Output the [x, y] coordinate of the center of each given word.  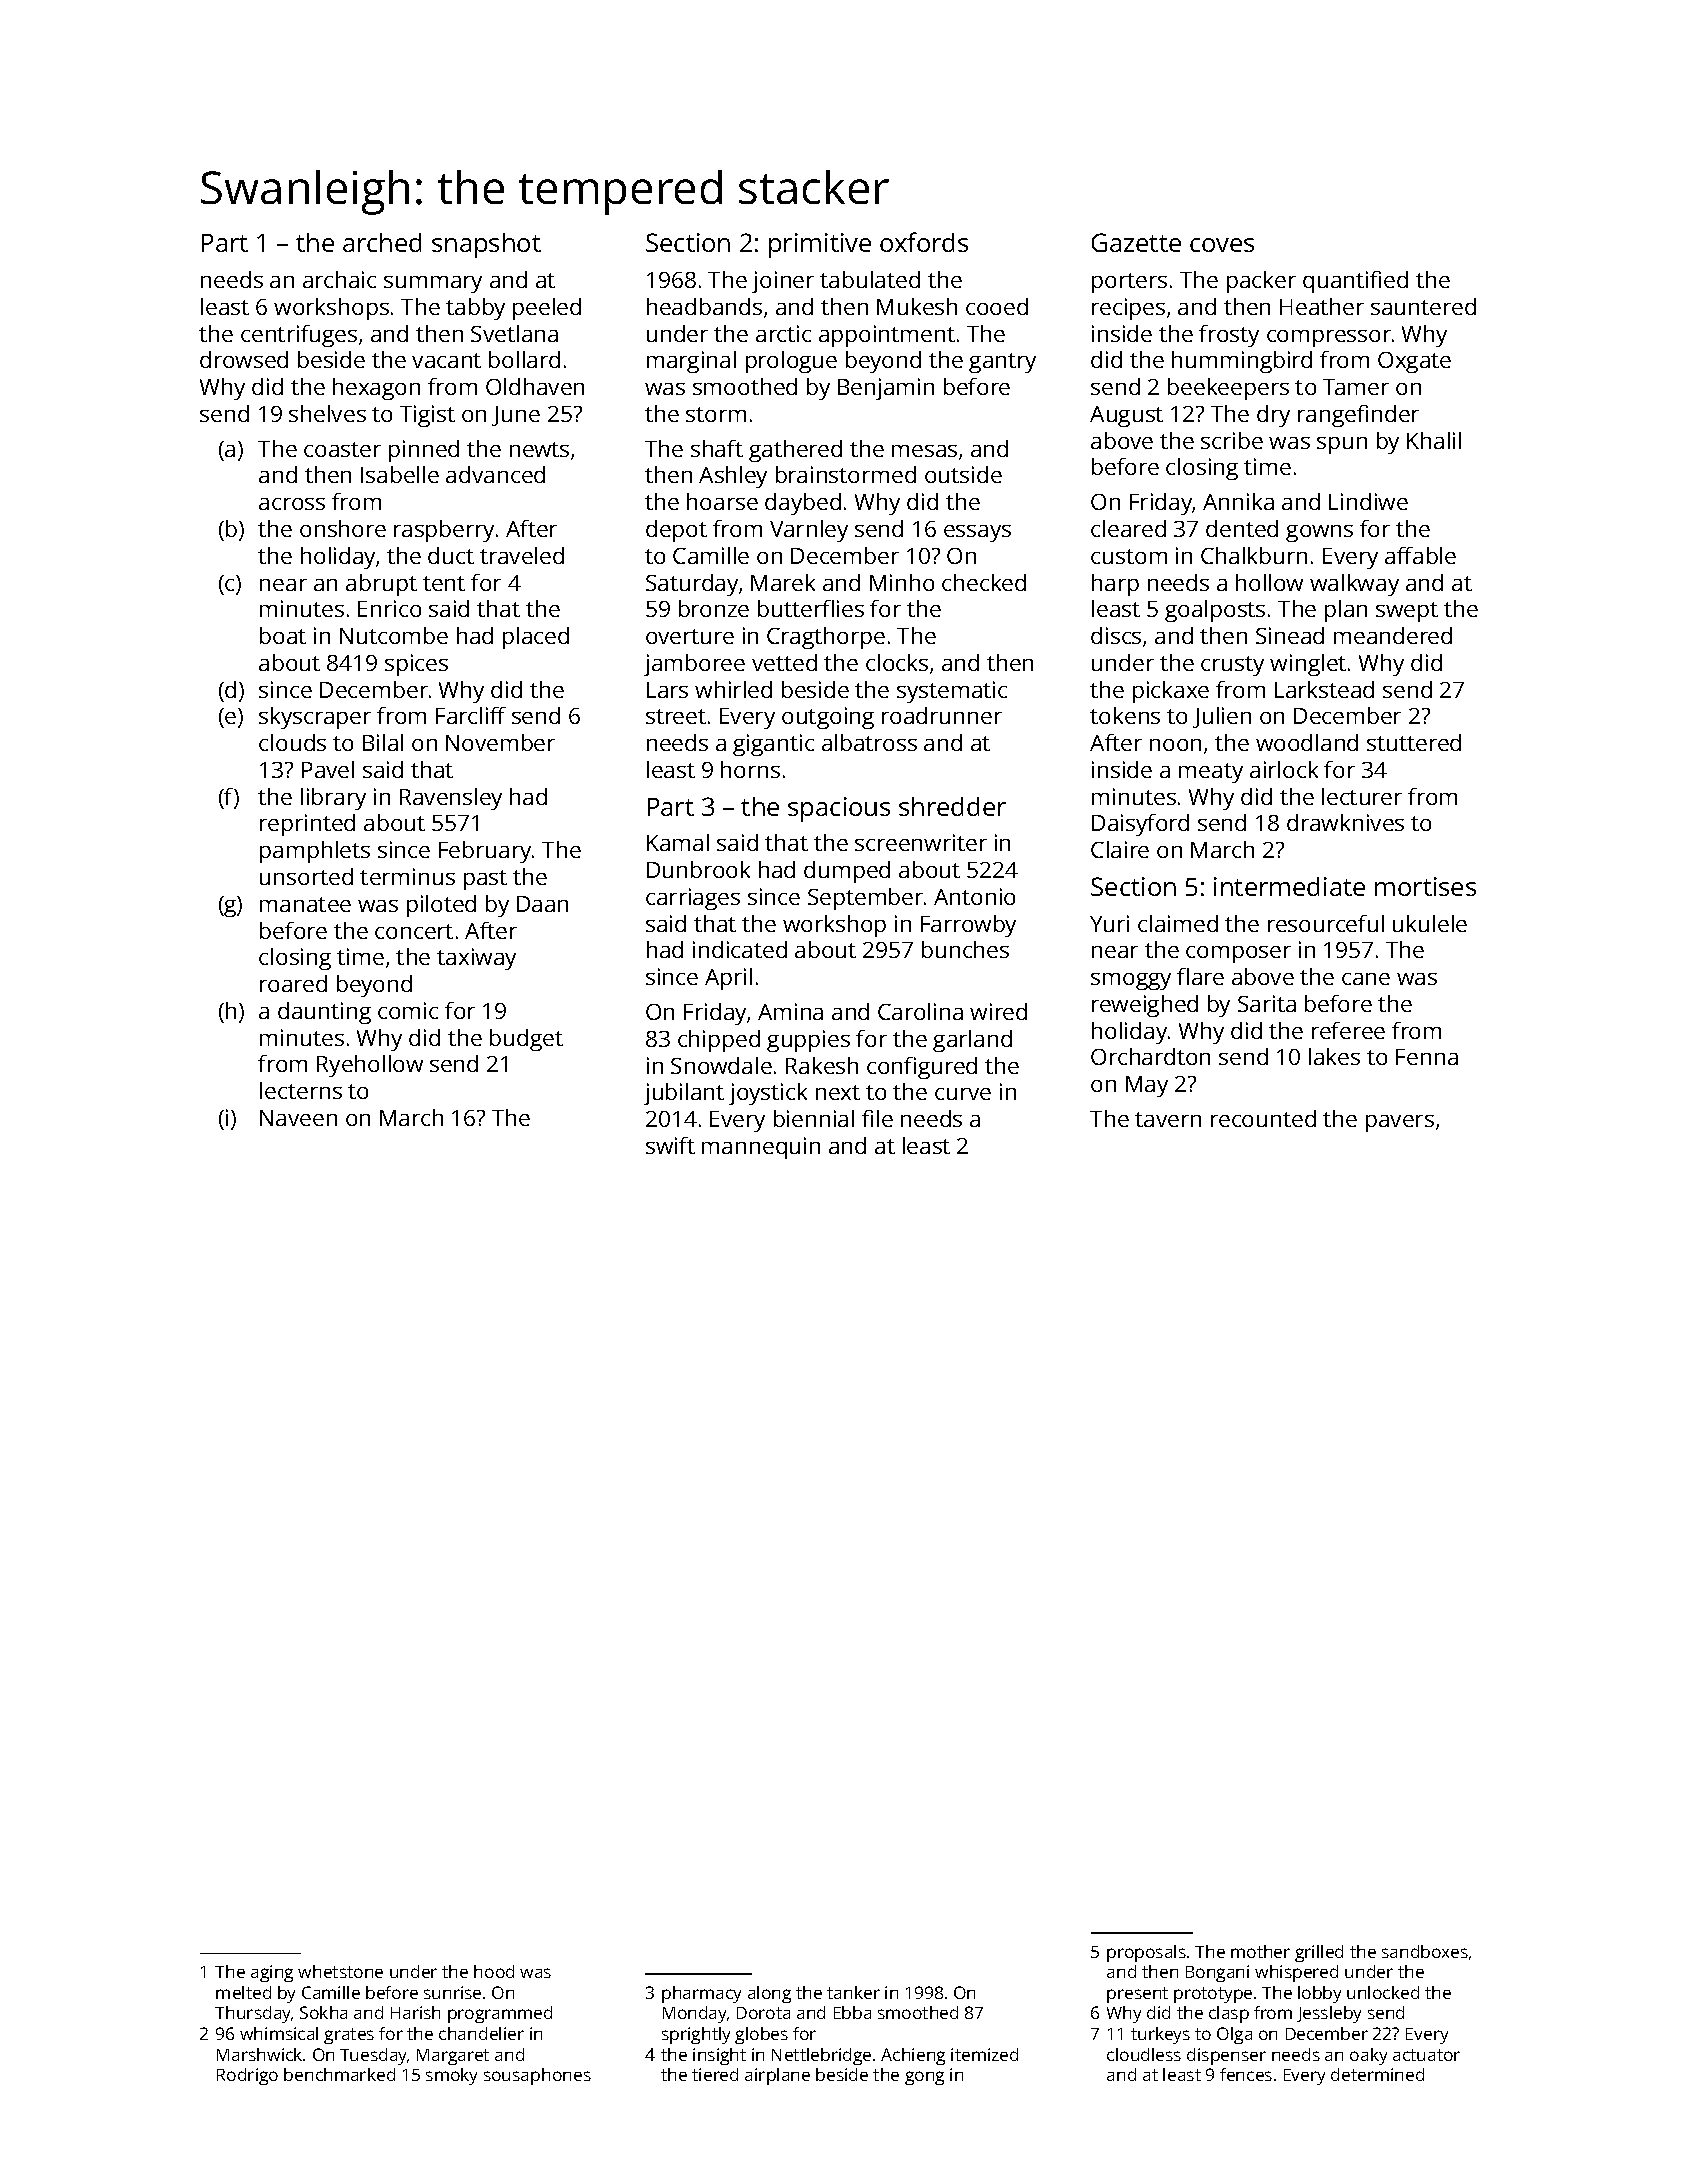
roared [293, 983]
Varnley [809, 531]
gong [924, 2078]
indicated [740, 949]
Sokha [323, 2012]
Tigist [427, 416]
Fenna [1427, 1057]
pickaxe [1171, 692]
